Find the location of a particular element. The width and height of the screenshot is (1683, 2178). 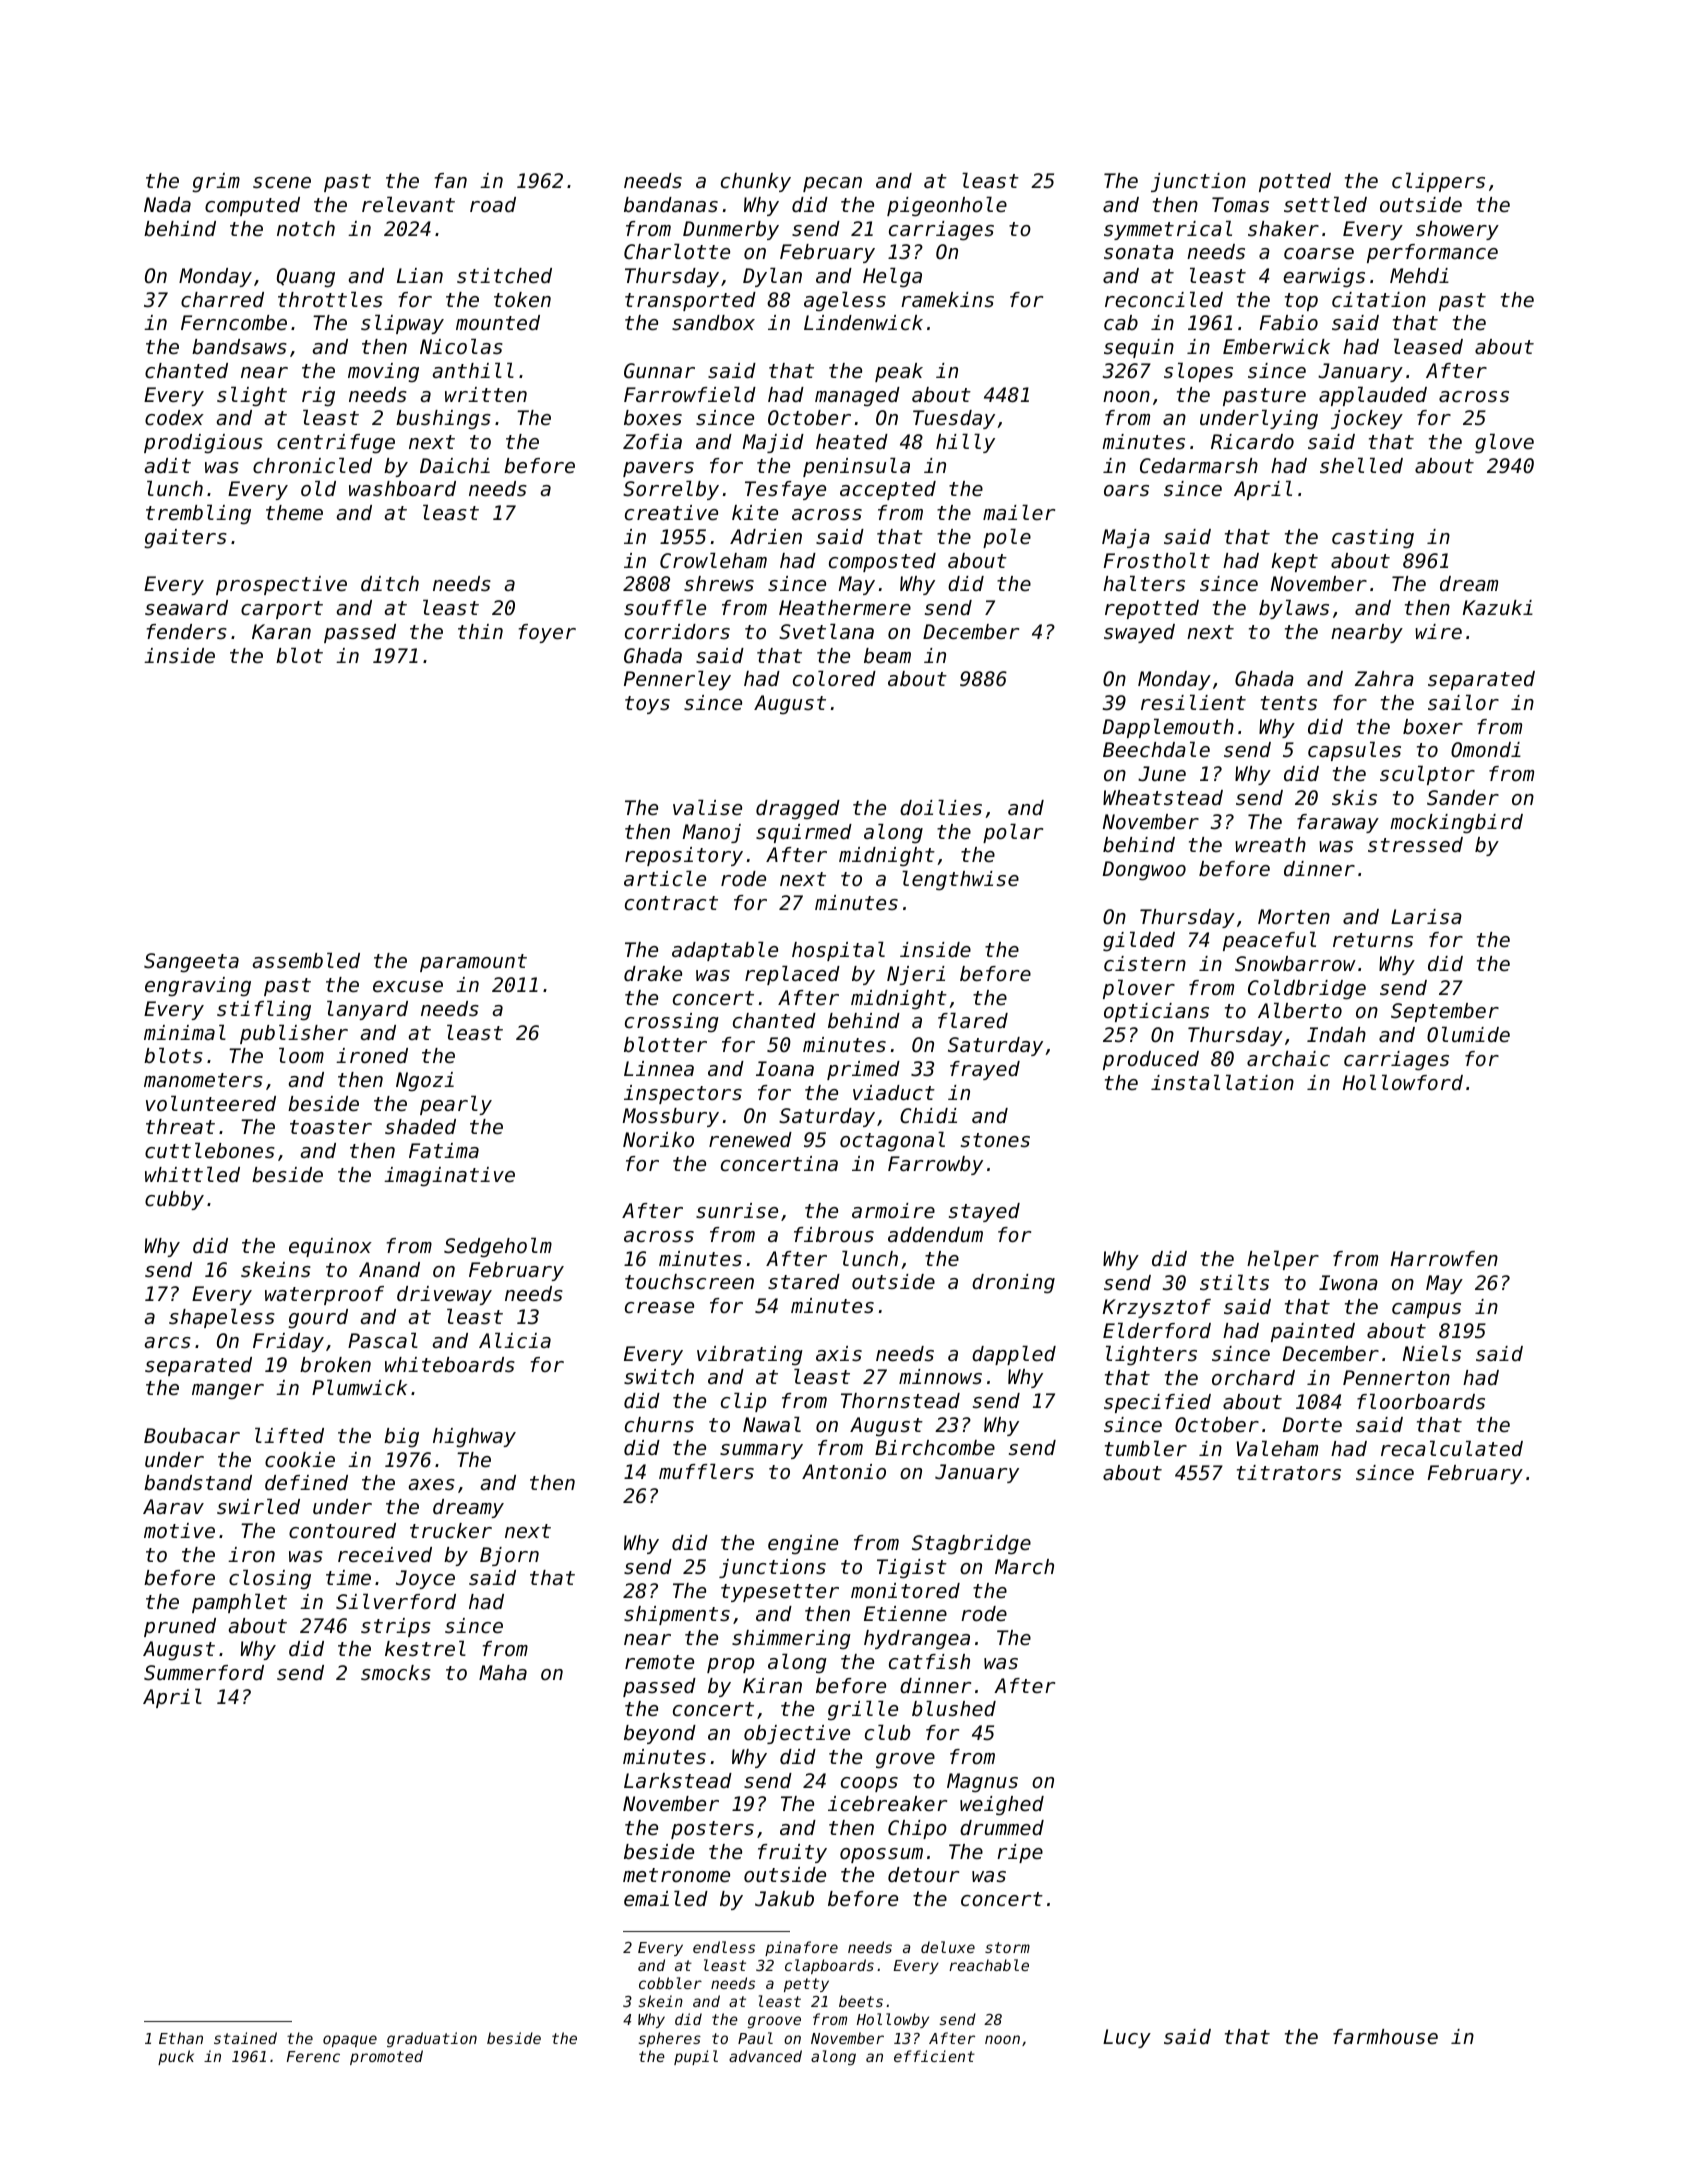

promoted is located at coordinates (386, 2057).
